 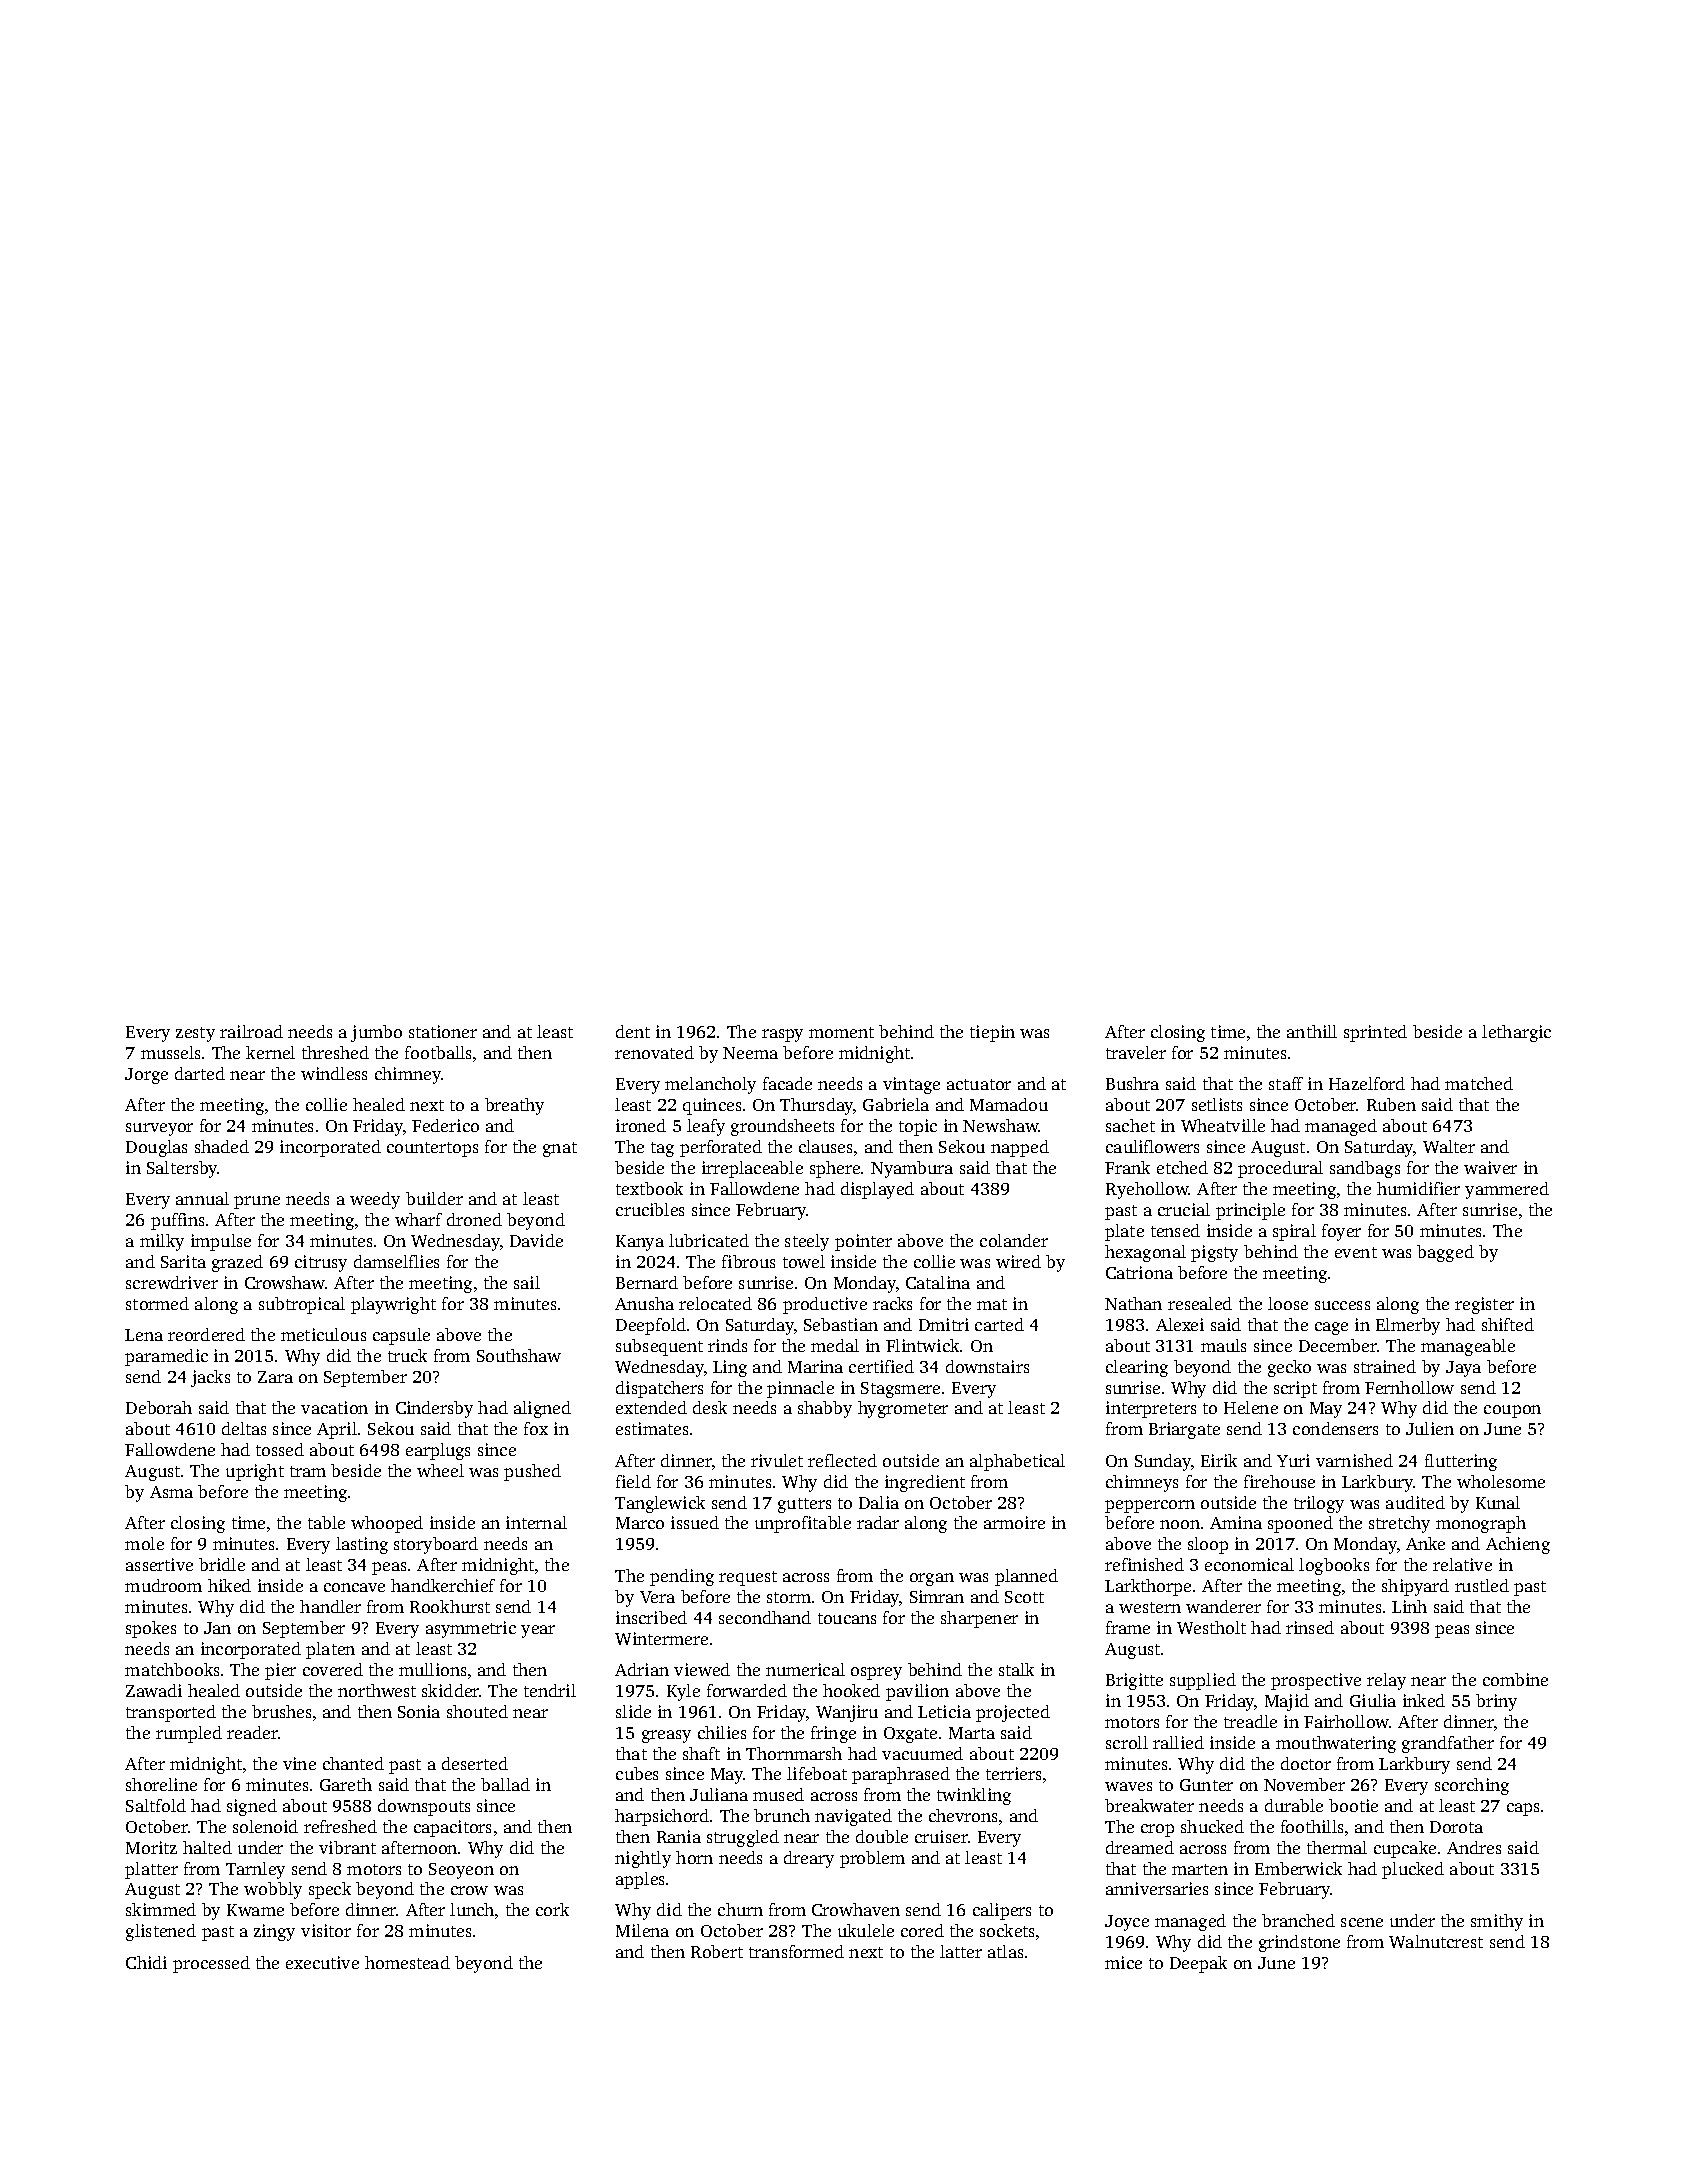 What do you see at coordinates (387, 1524) in the screenshot?
I see `whooped` at bounding box center [387, 1524].
